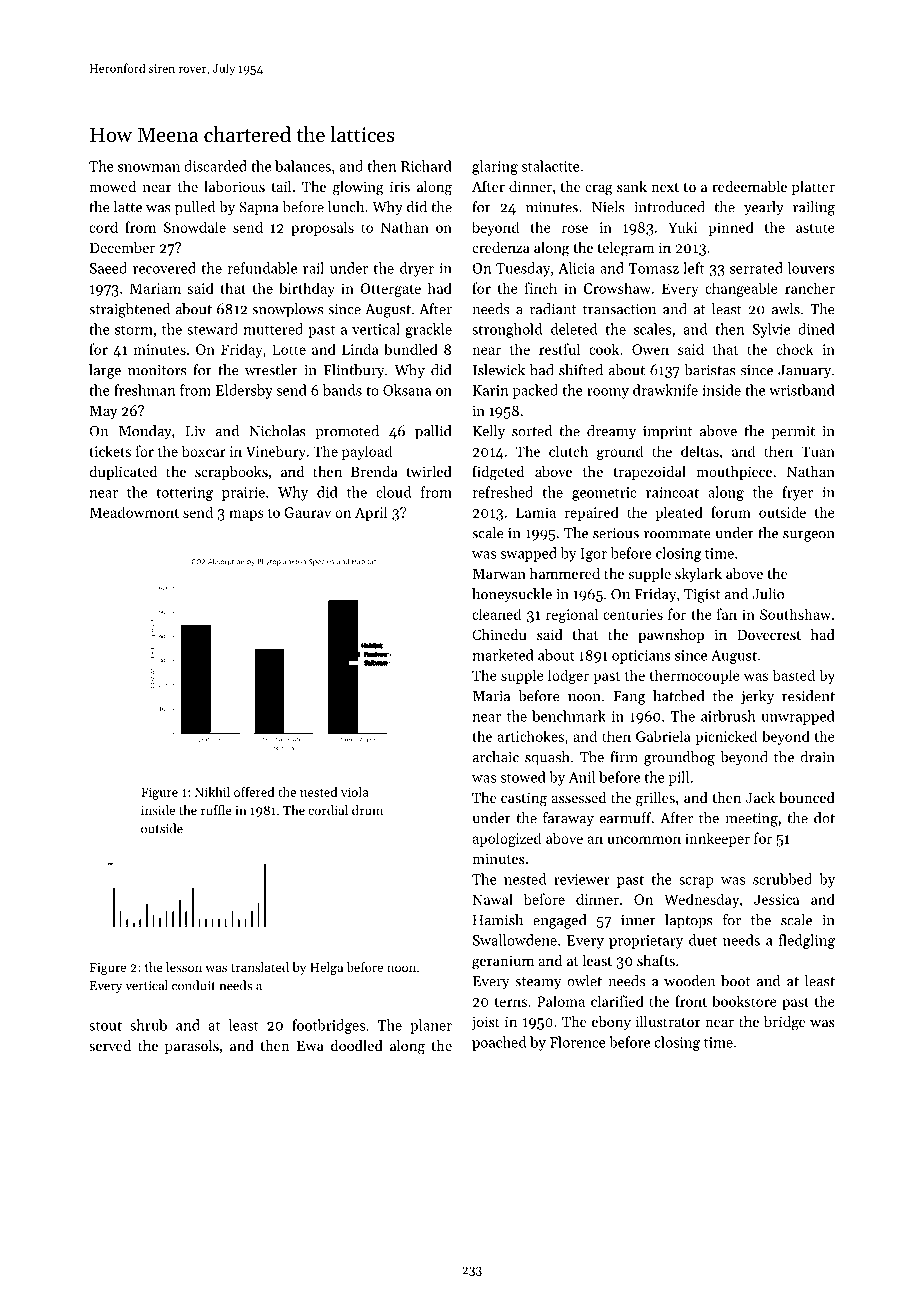 The width and height of the page is (924, 1308). I want to click on Florence, so click(578, 1042).
